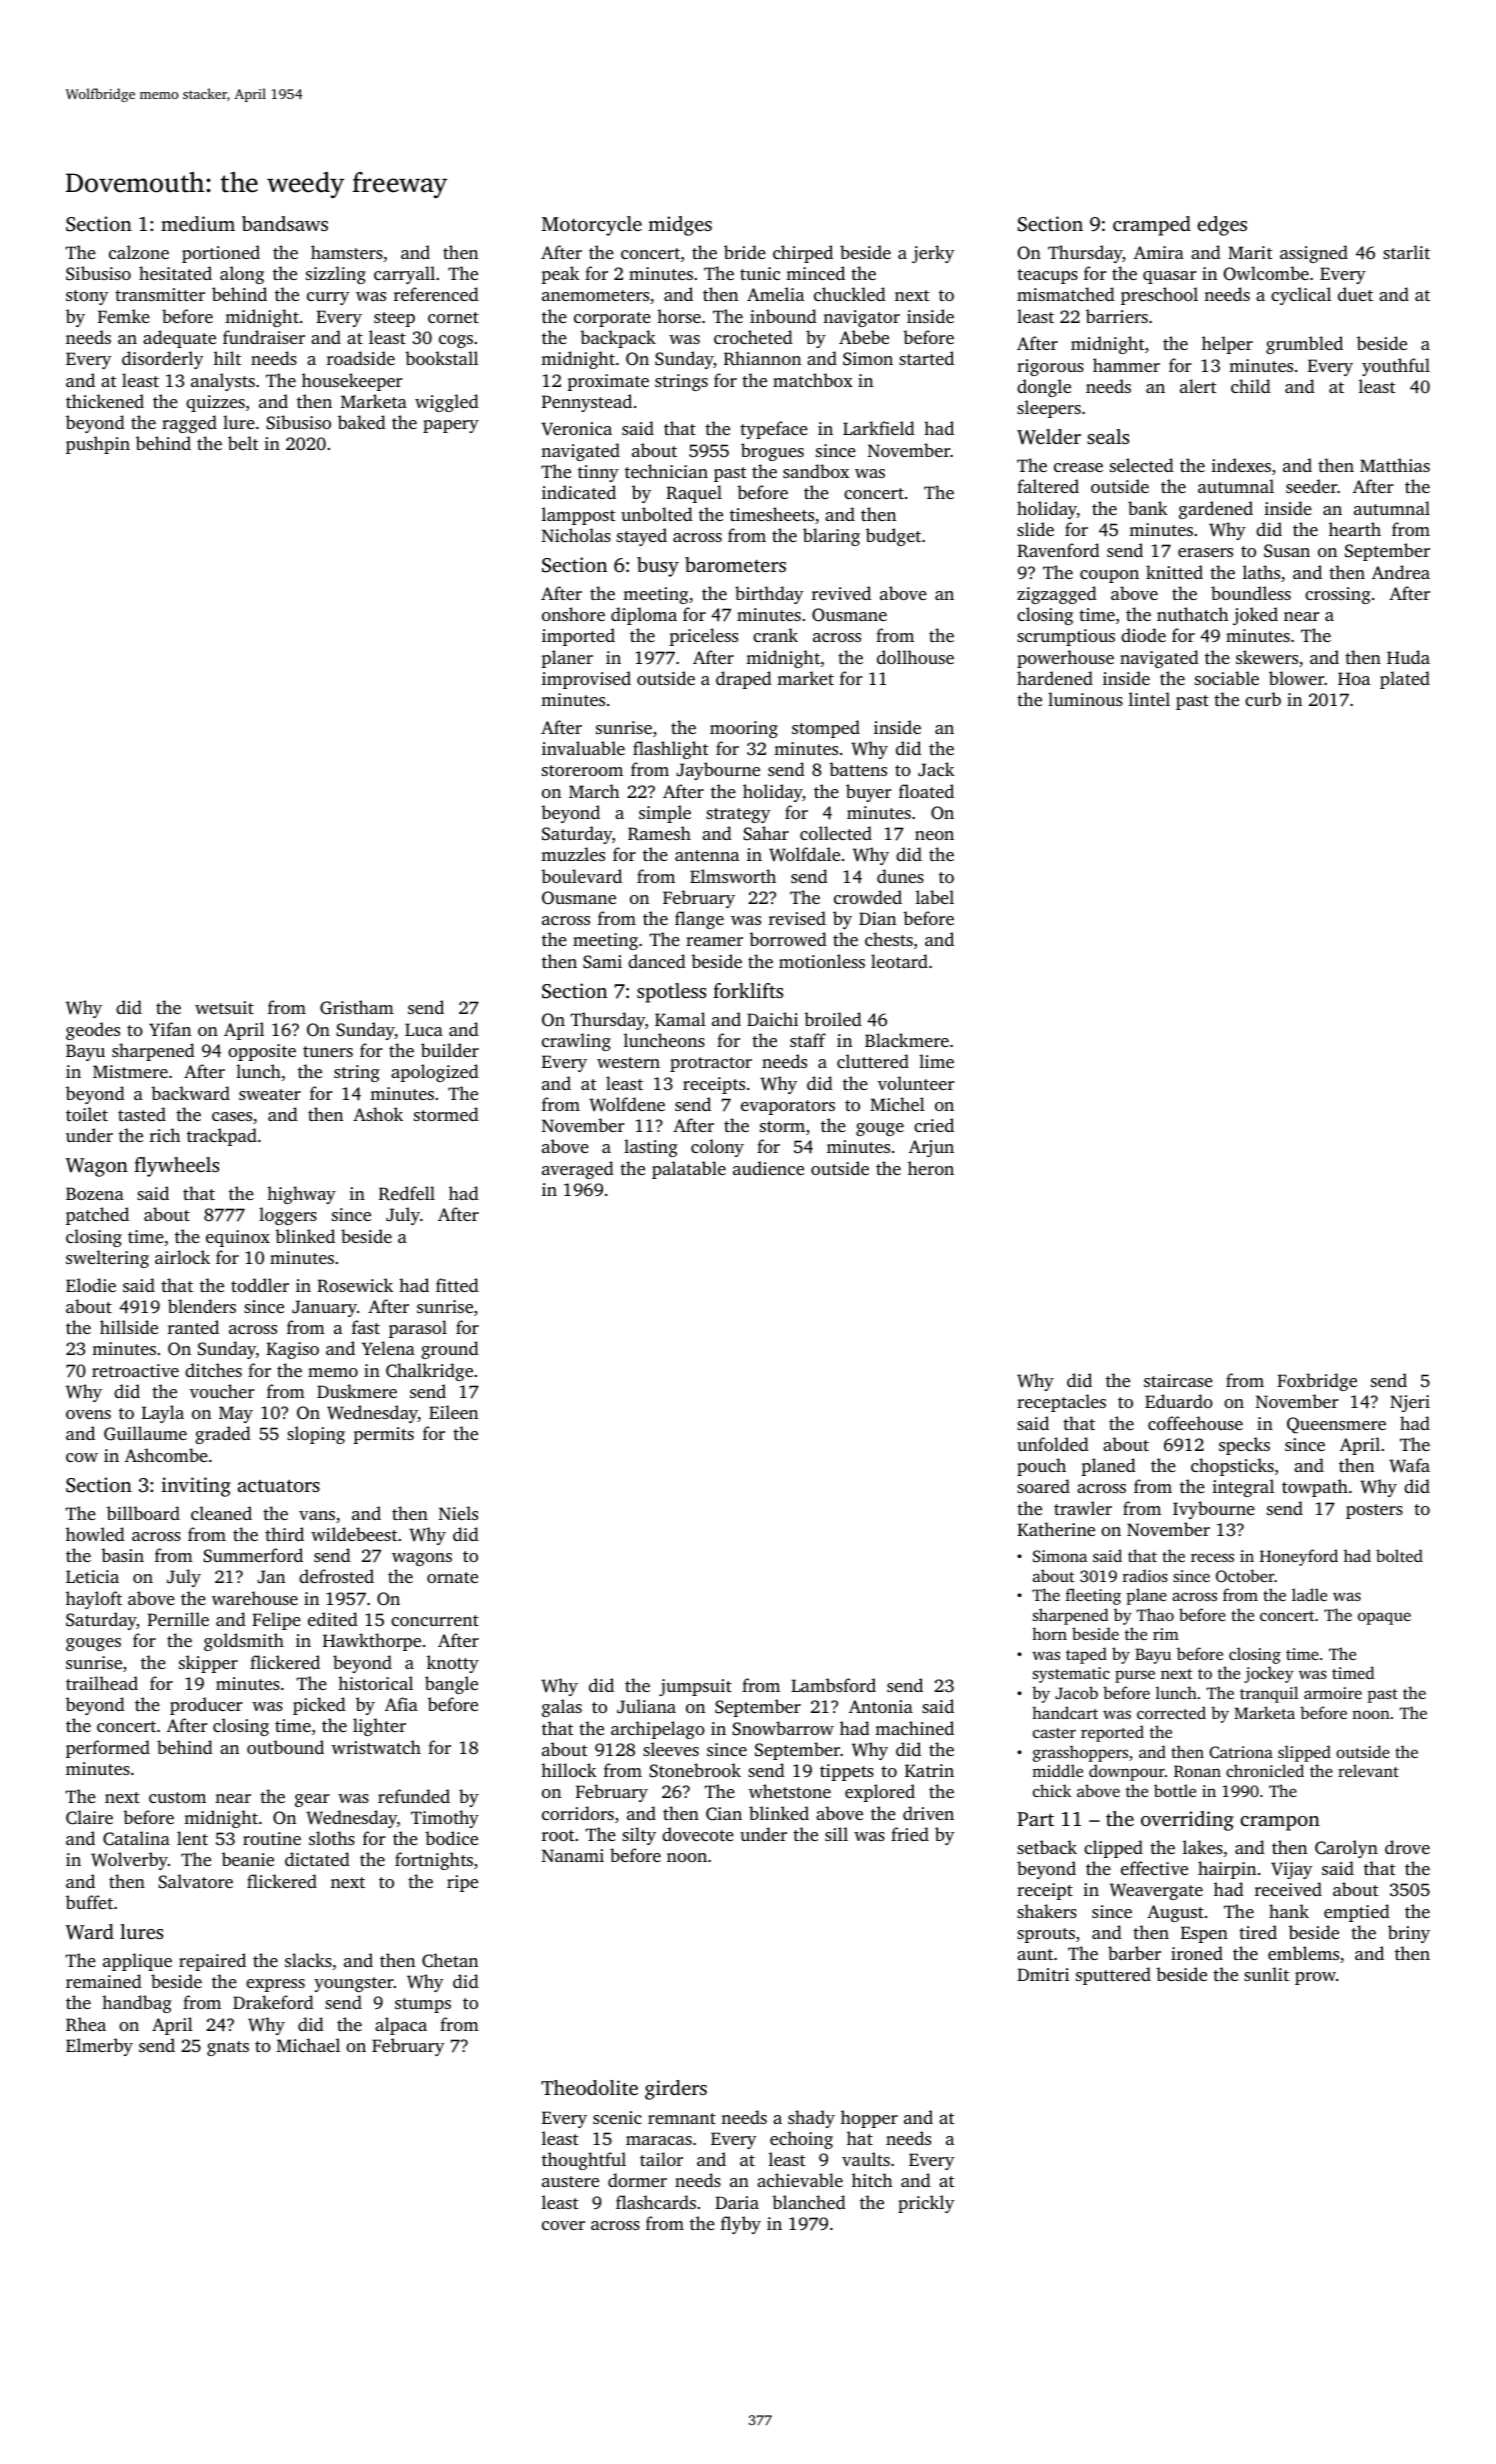 This image has width=1496, height=2464. What do you see at coordinates (435, 1073) in the image?
I see `apologized` at bounding box center [435, 1073].
